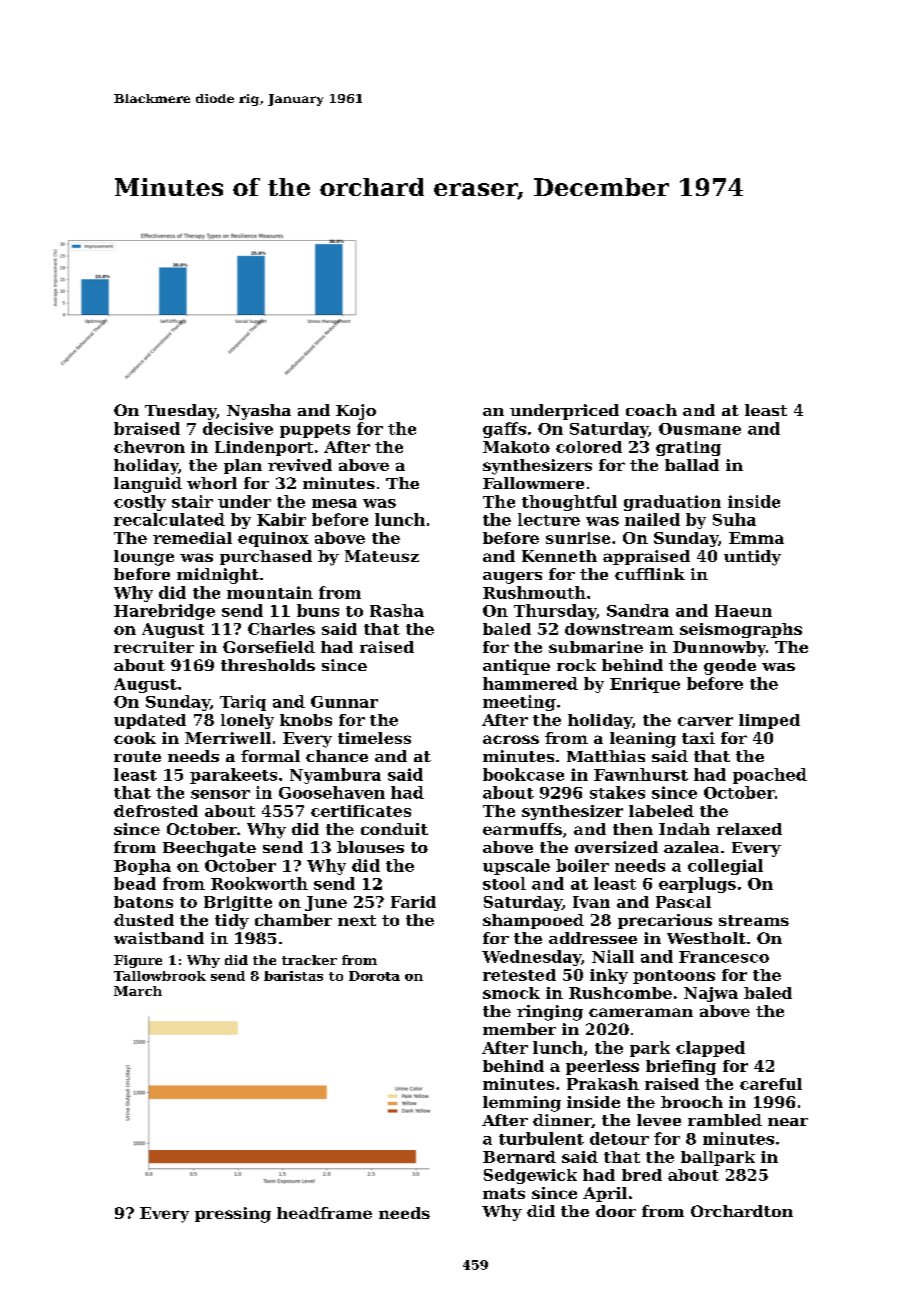  I want to click on relaxed, so click(749, 829).
